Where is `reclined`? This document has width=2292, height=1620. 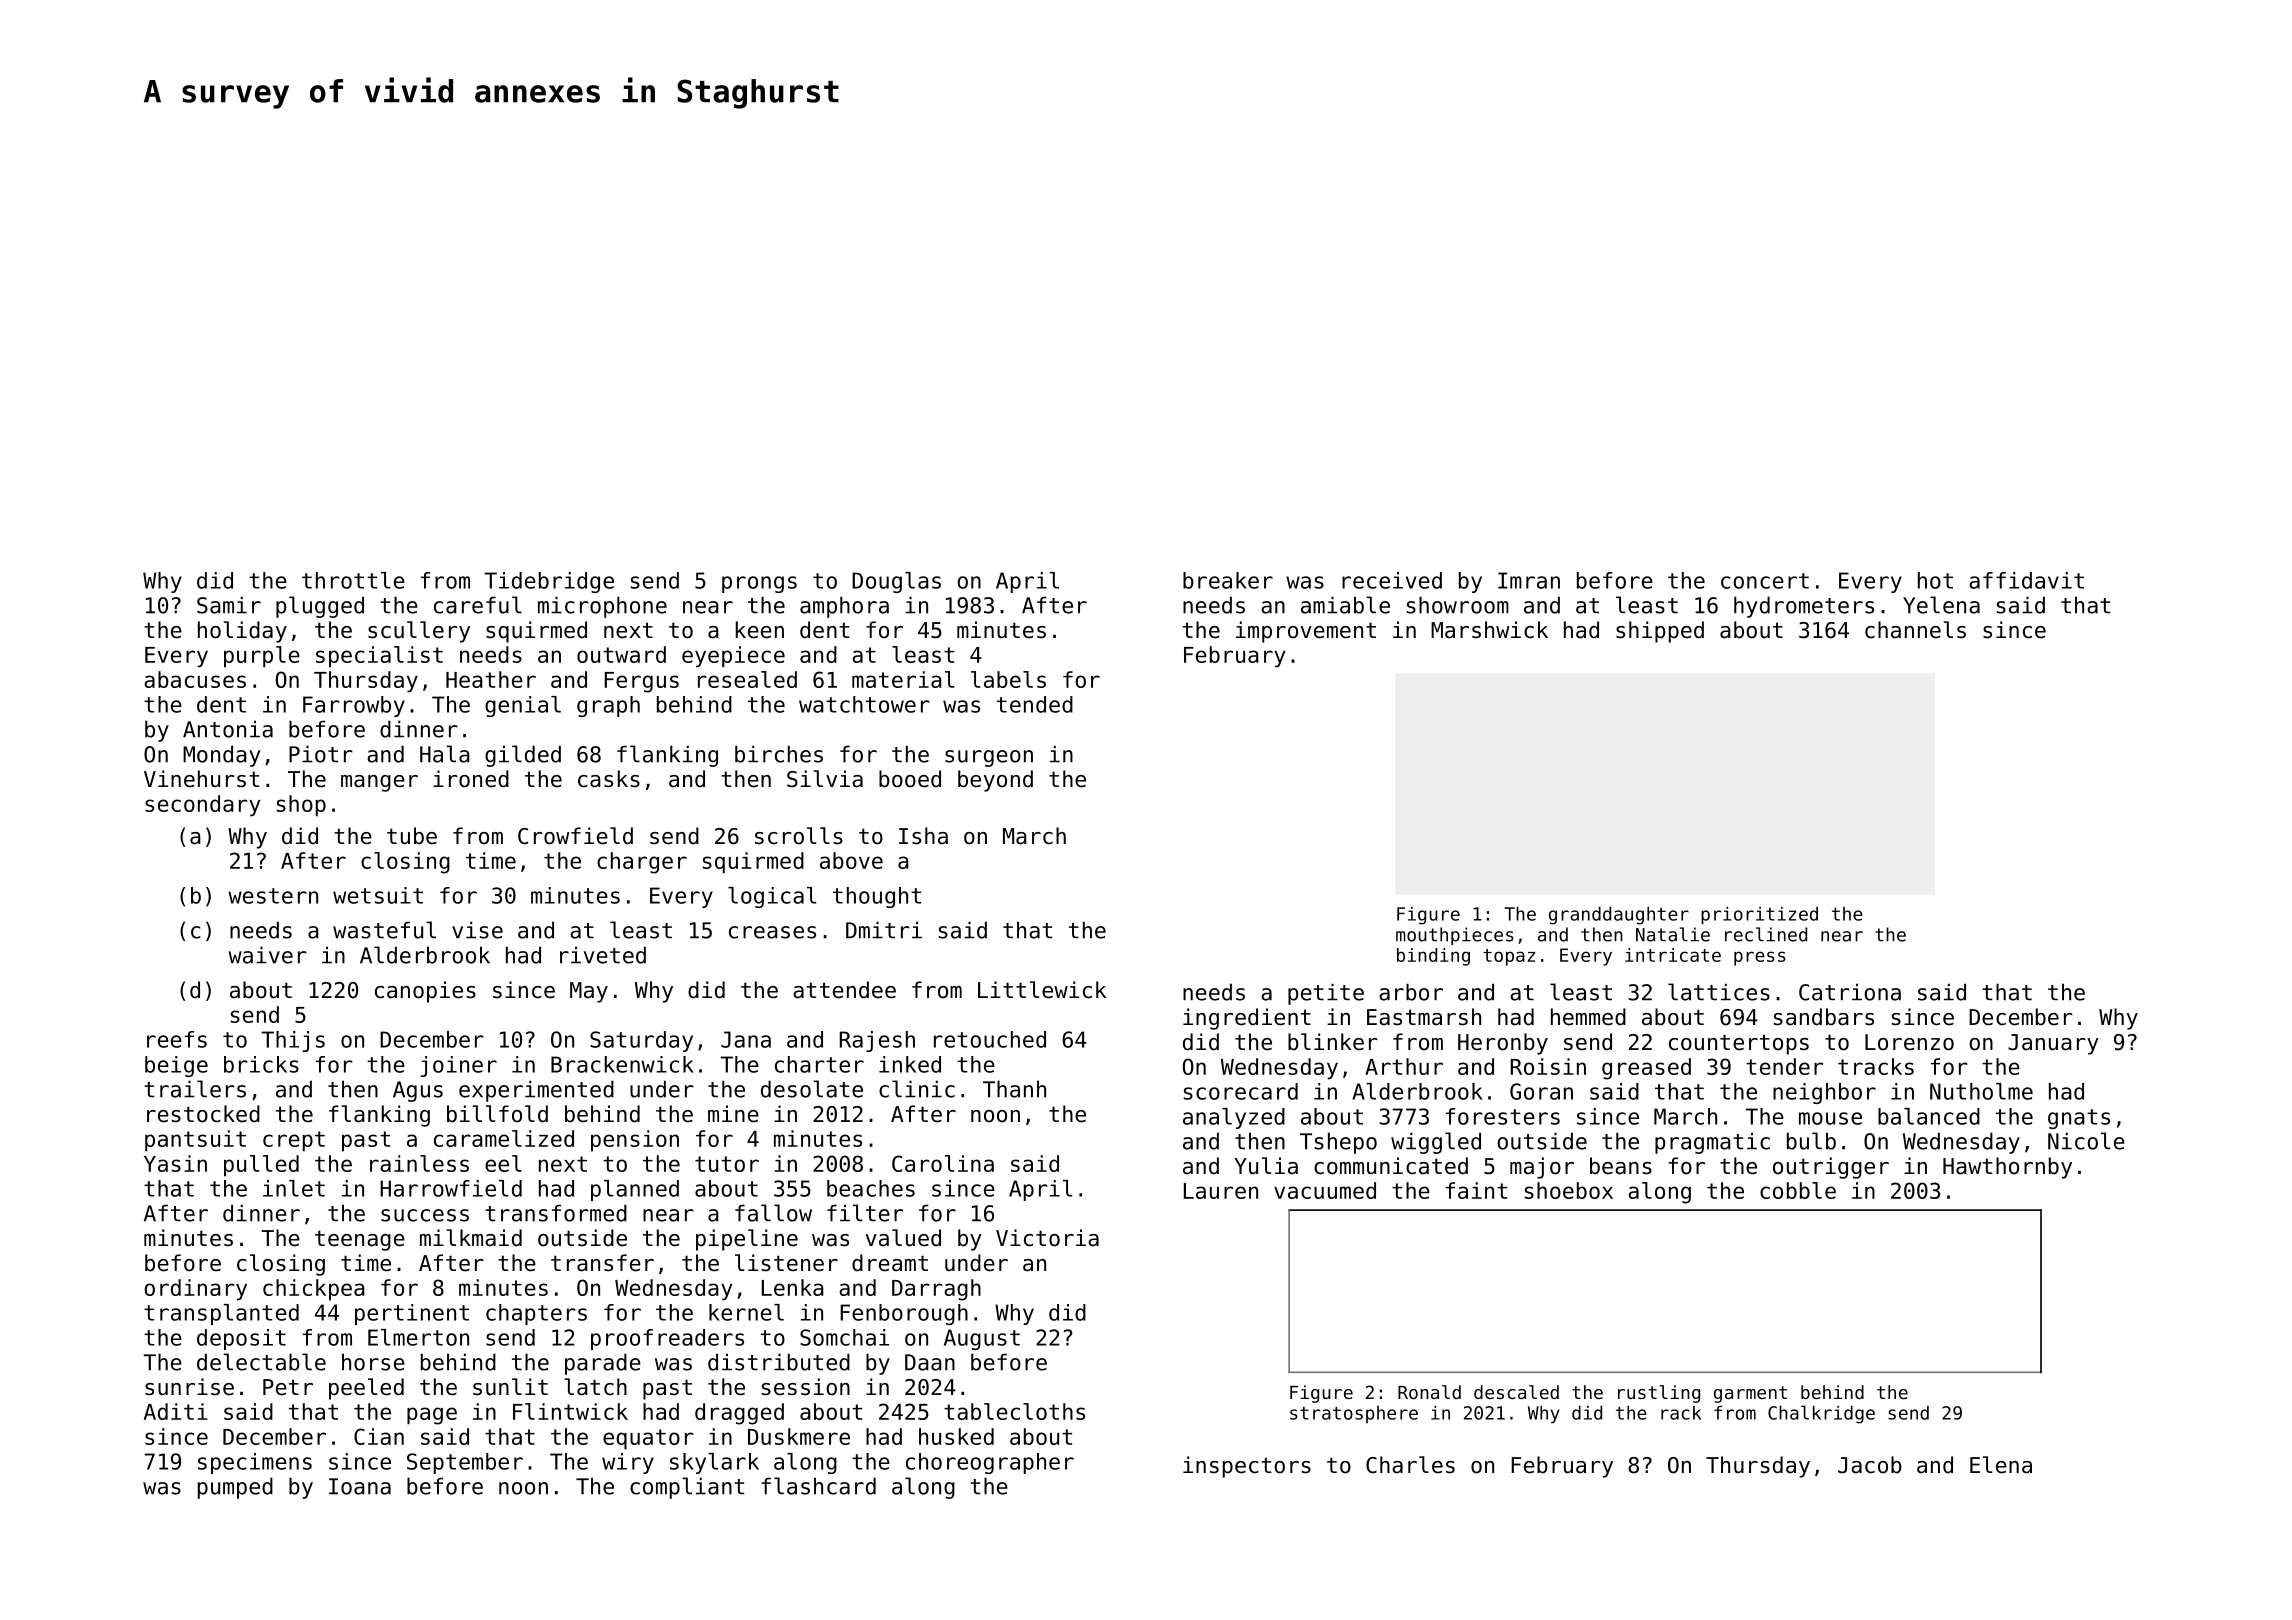 reclined is located at coordinates (1766, 934).
